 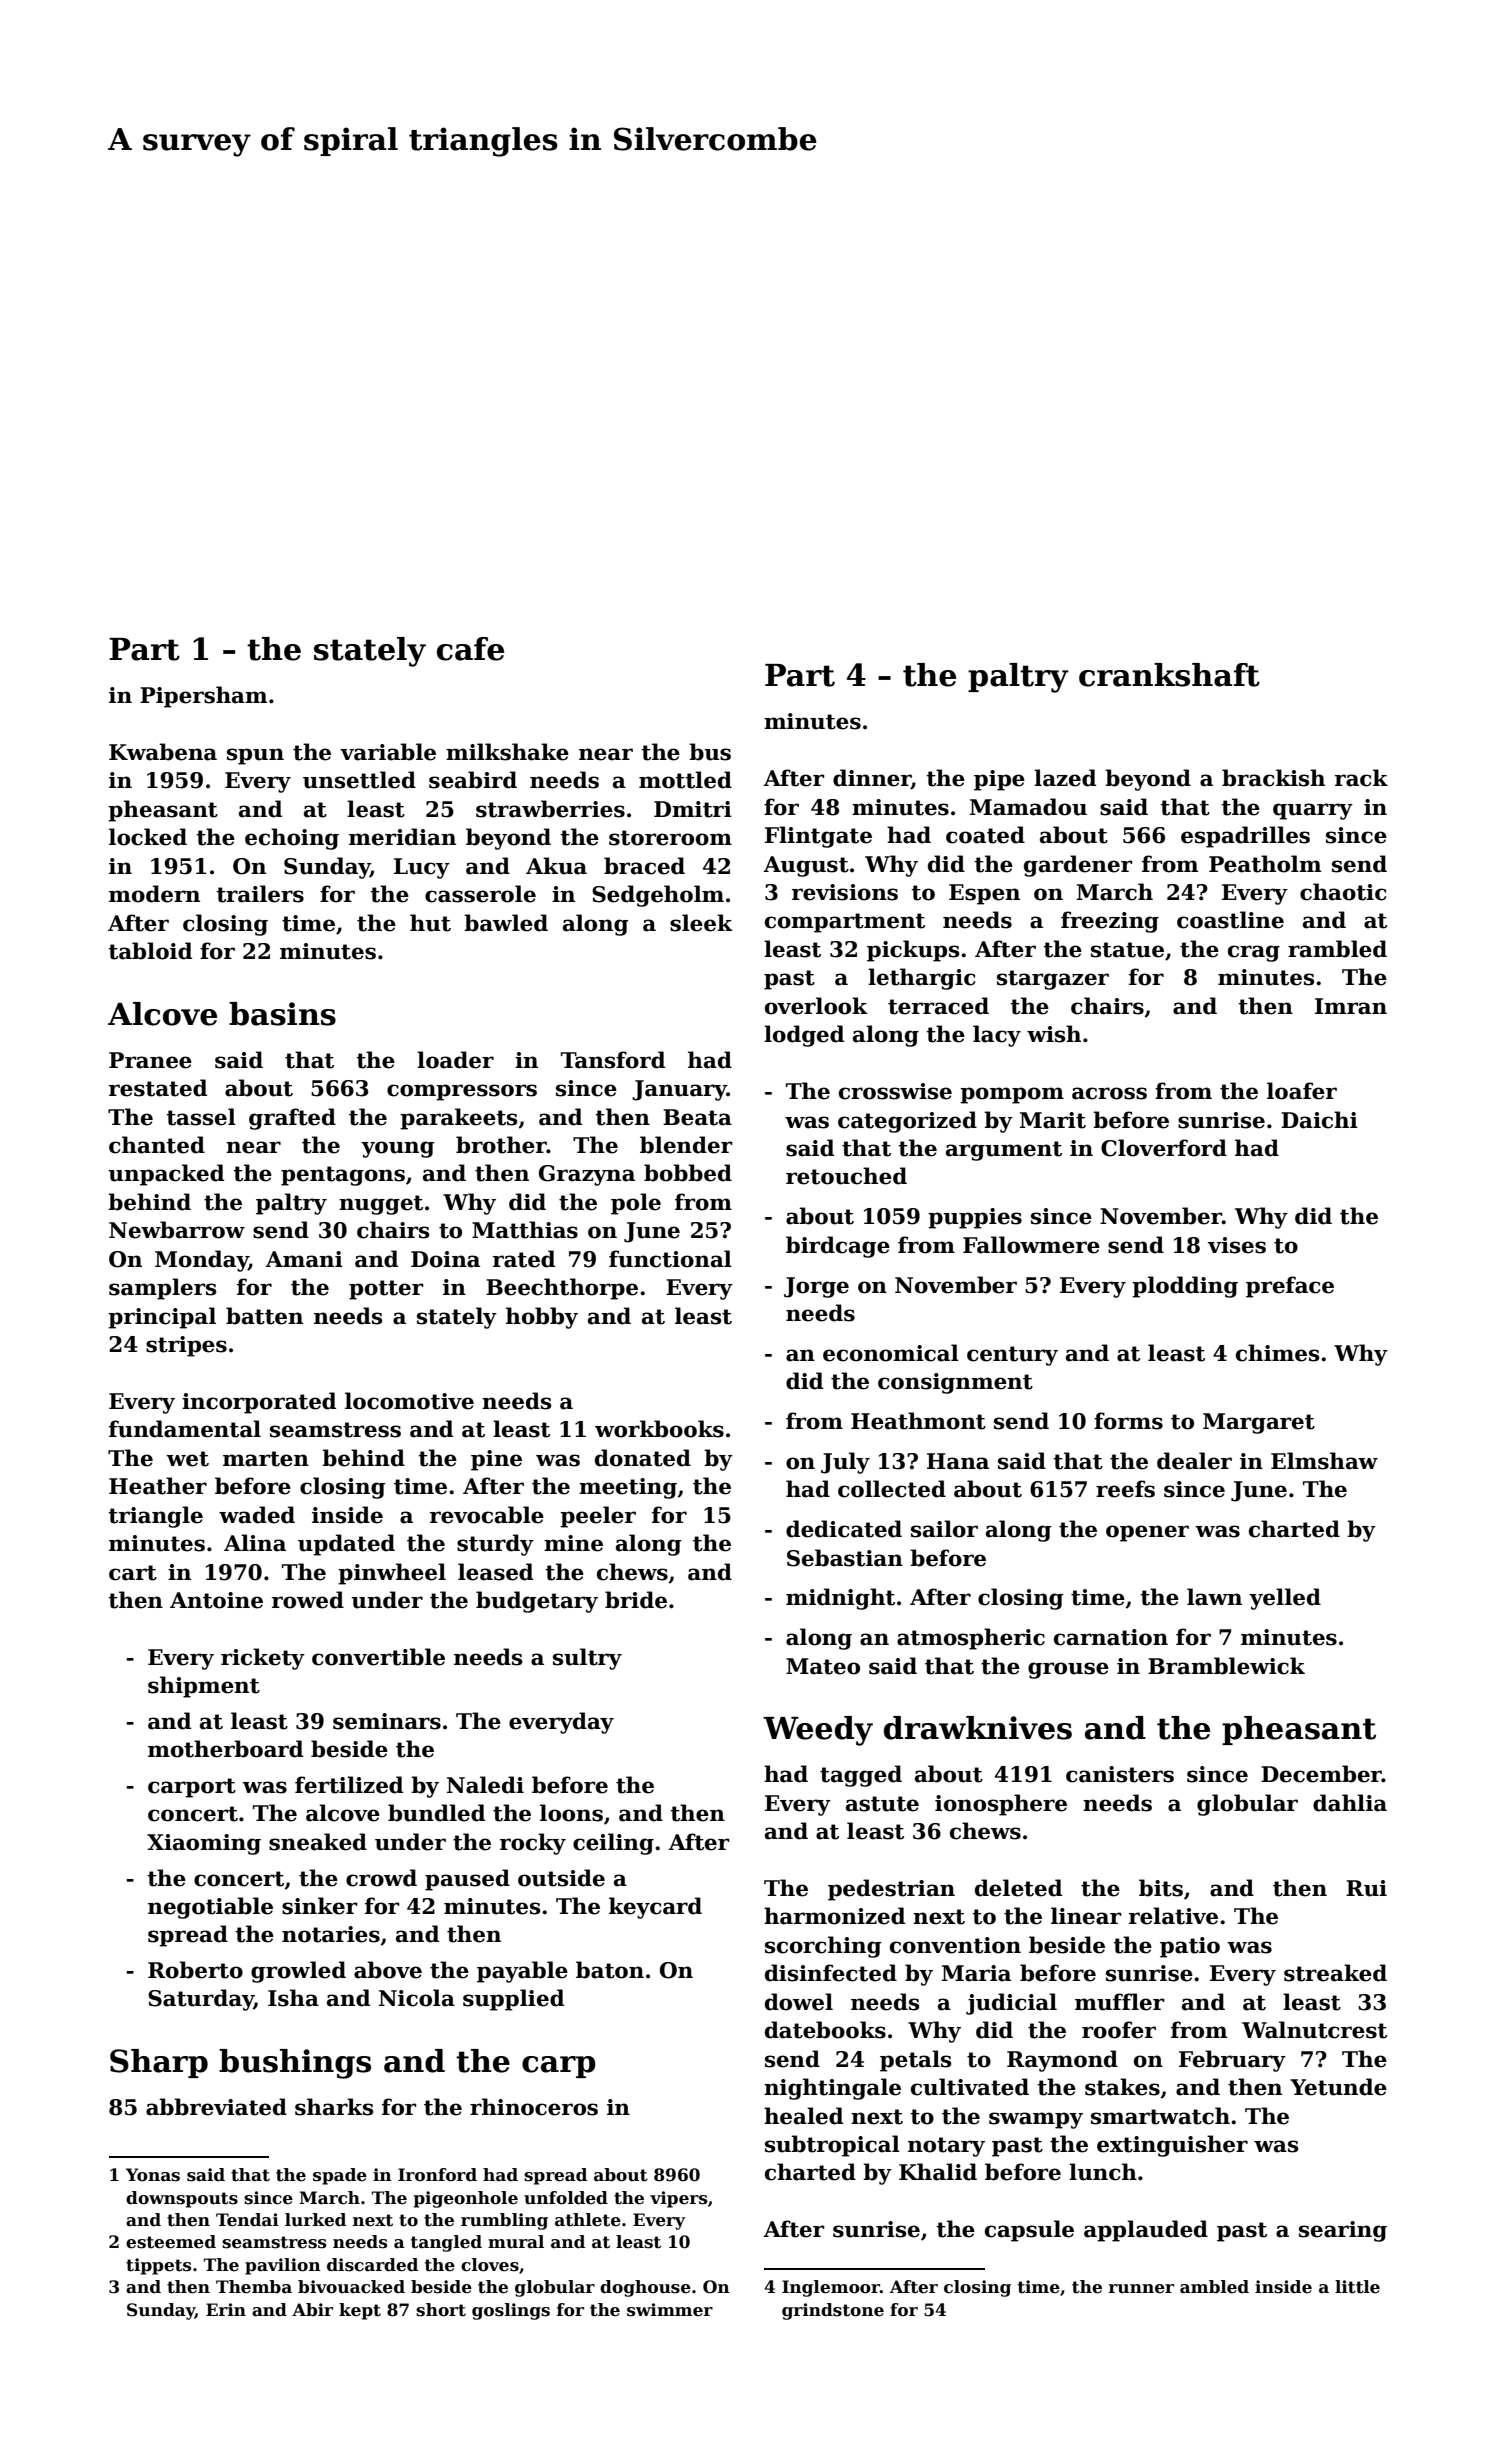 I want to click on Hana, so click(x=958, y=1461).
